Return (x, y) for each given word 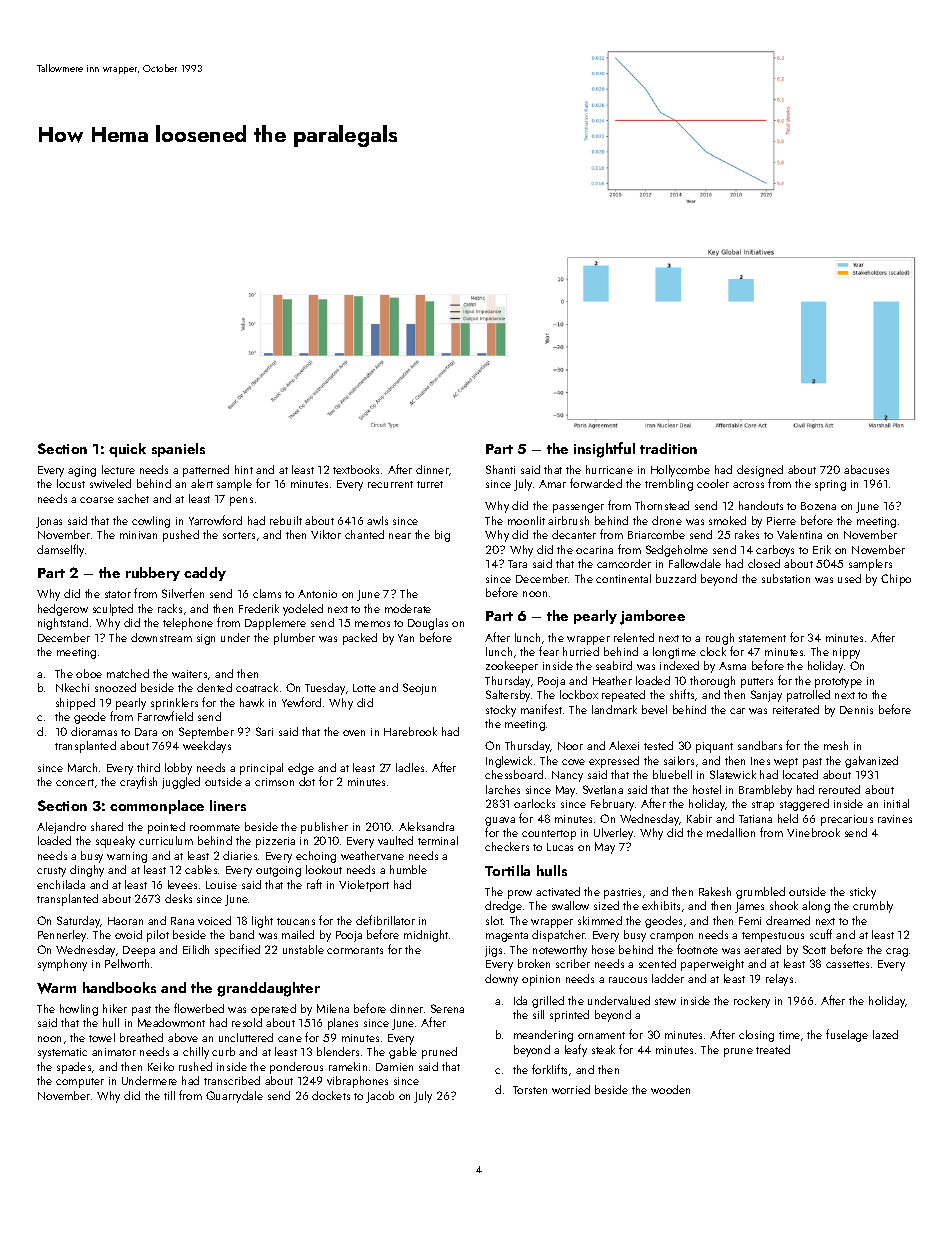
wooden (670, 1089)
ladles (410, 767)
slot (494, 920)
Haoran (125, 921)
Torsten (530, 1090)
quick (127, 450)
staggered (804, 805)
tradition (668, 448)
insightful (604, 450)
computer (80, 1083)
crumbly (873, 907)
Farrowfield (165, 716)
